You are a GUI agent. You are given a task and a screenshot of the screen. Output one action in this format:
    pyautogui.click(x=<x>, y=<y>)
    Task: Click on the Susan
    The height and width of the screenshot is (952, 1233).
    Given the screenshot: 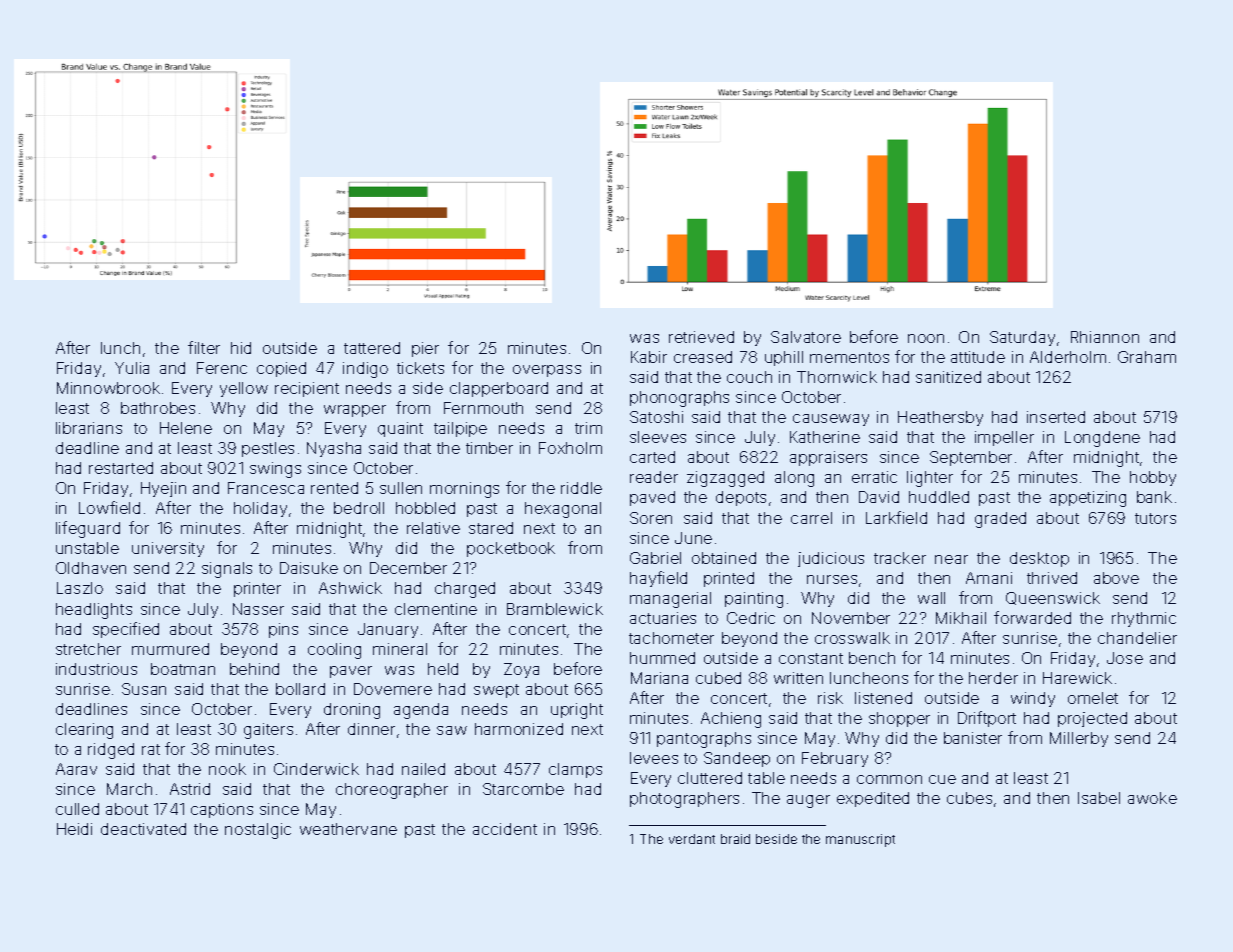 What is the action you would take?
    pyautogui.click(x=144, y=689)
